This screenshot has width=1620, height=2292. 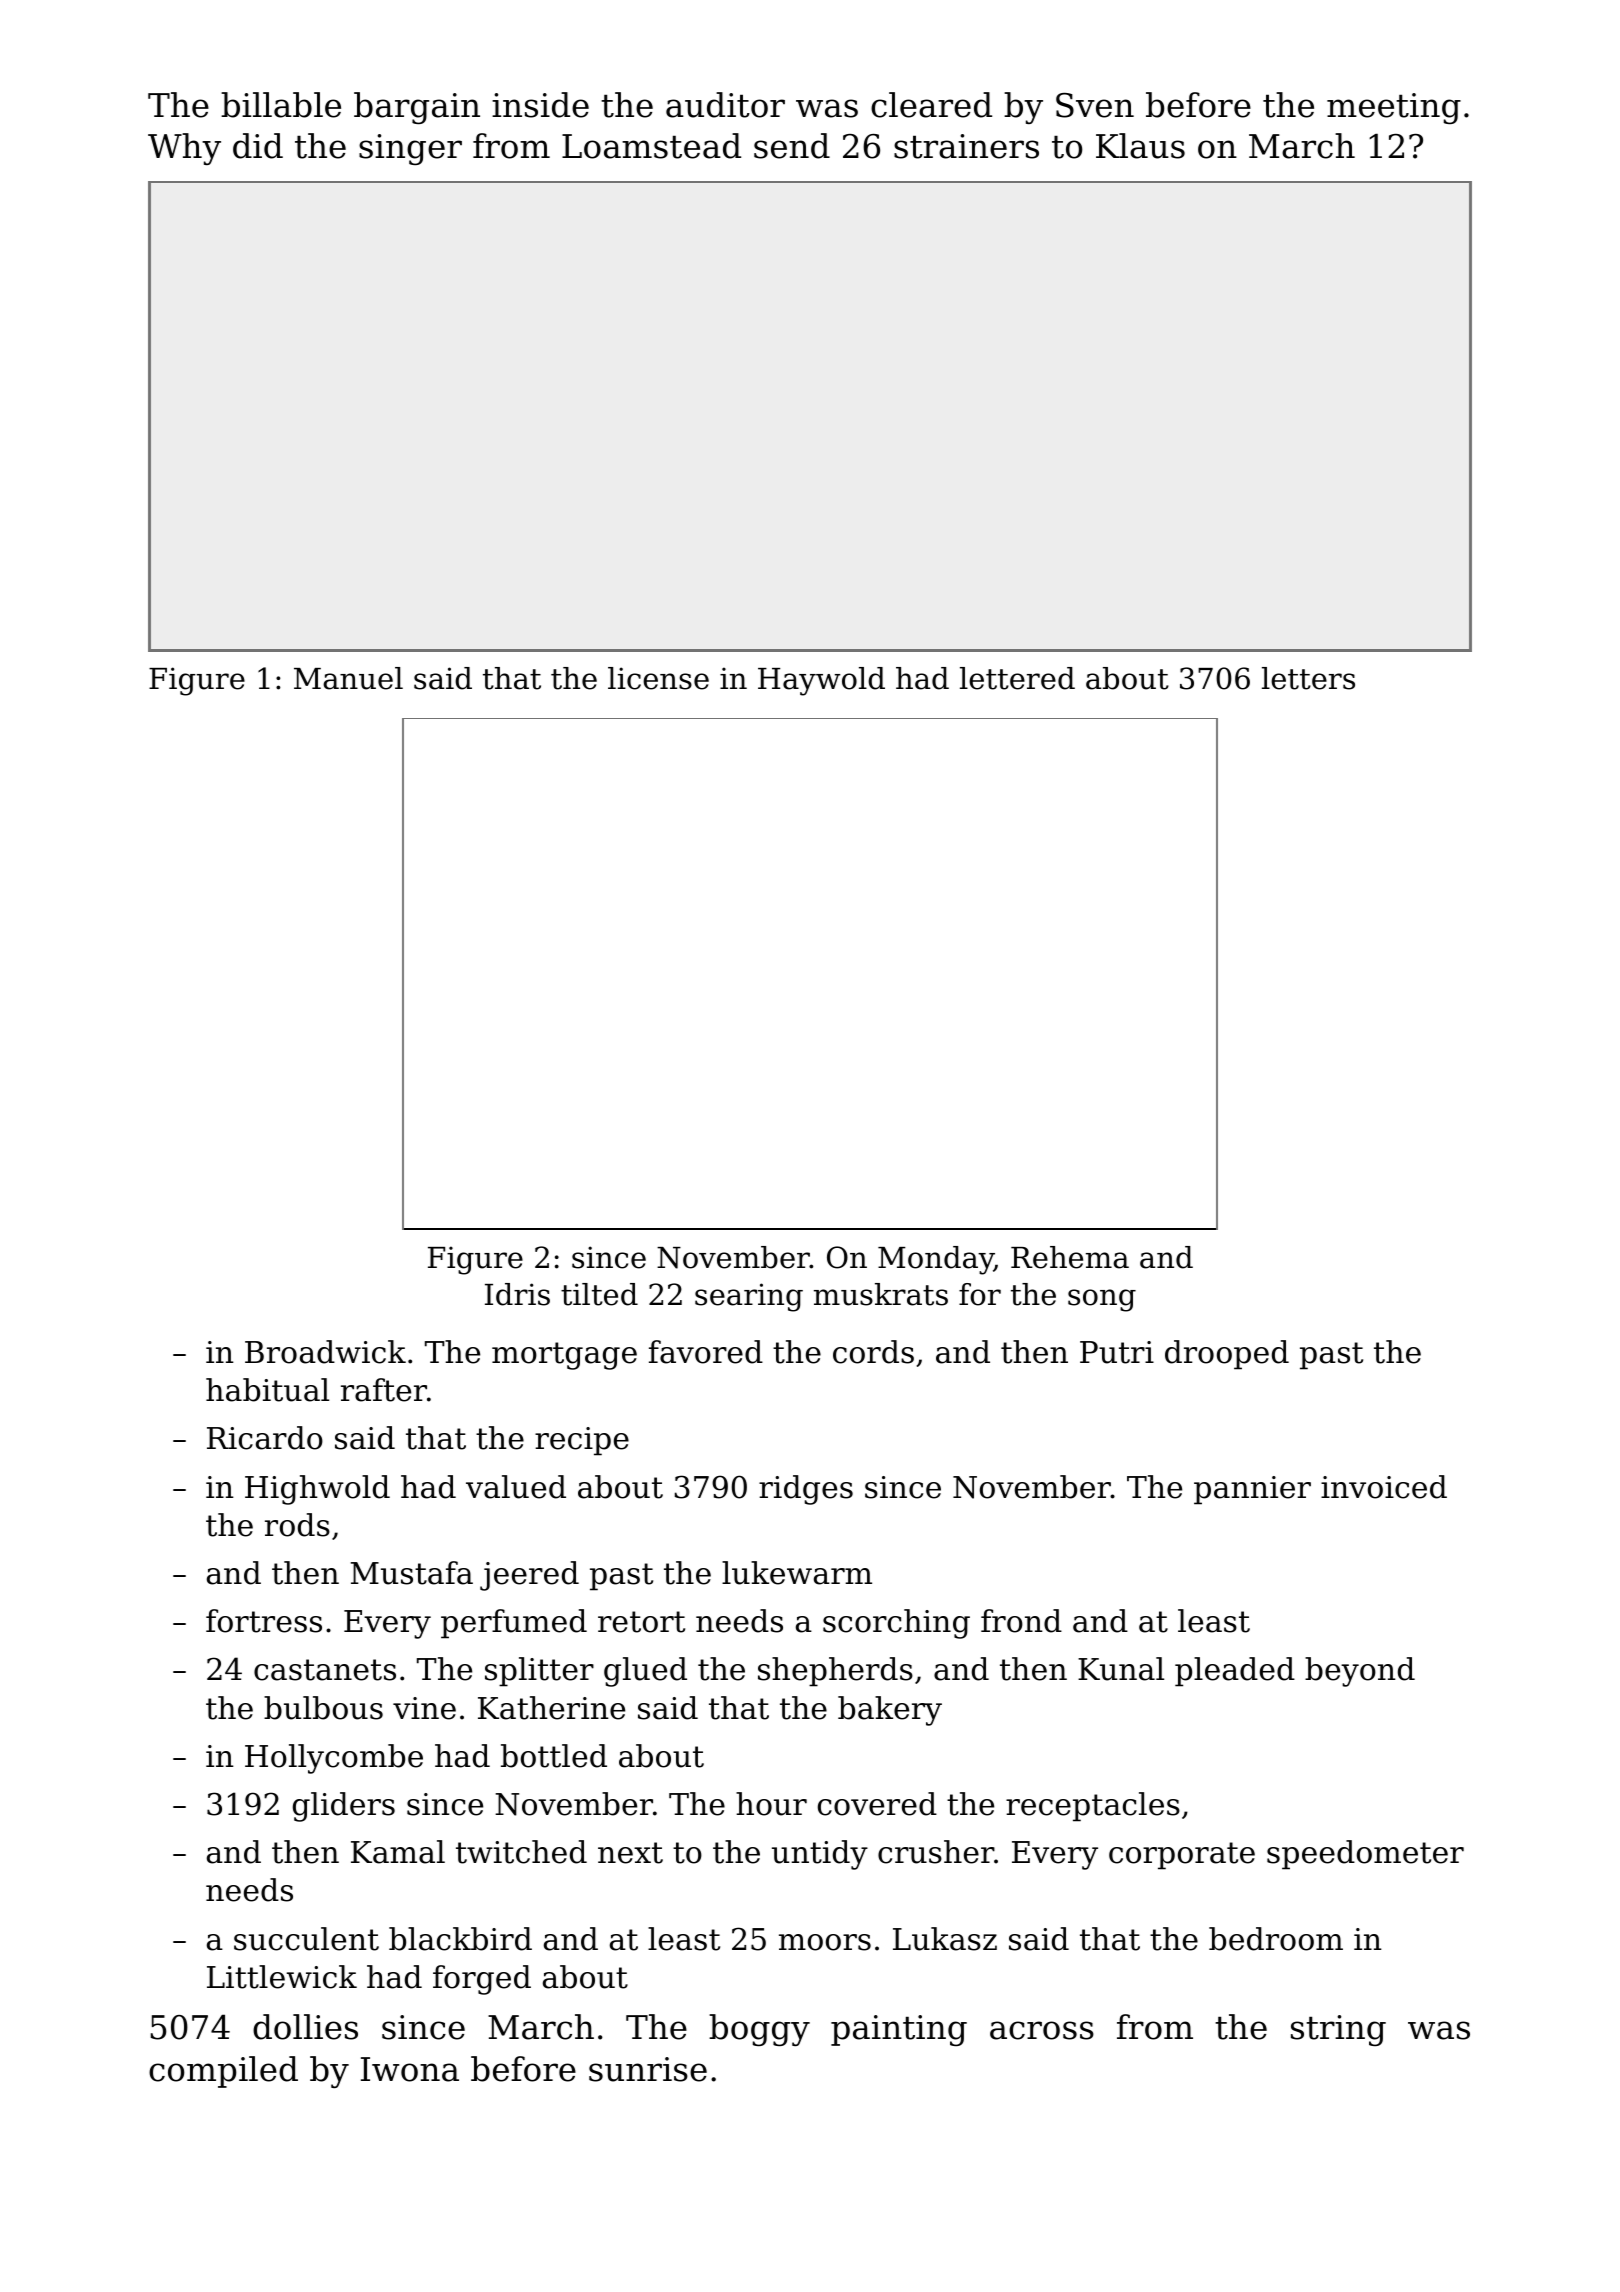 I want to click on sunrise, so click(x=648, y=2069).
